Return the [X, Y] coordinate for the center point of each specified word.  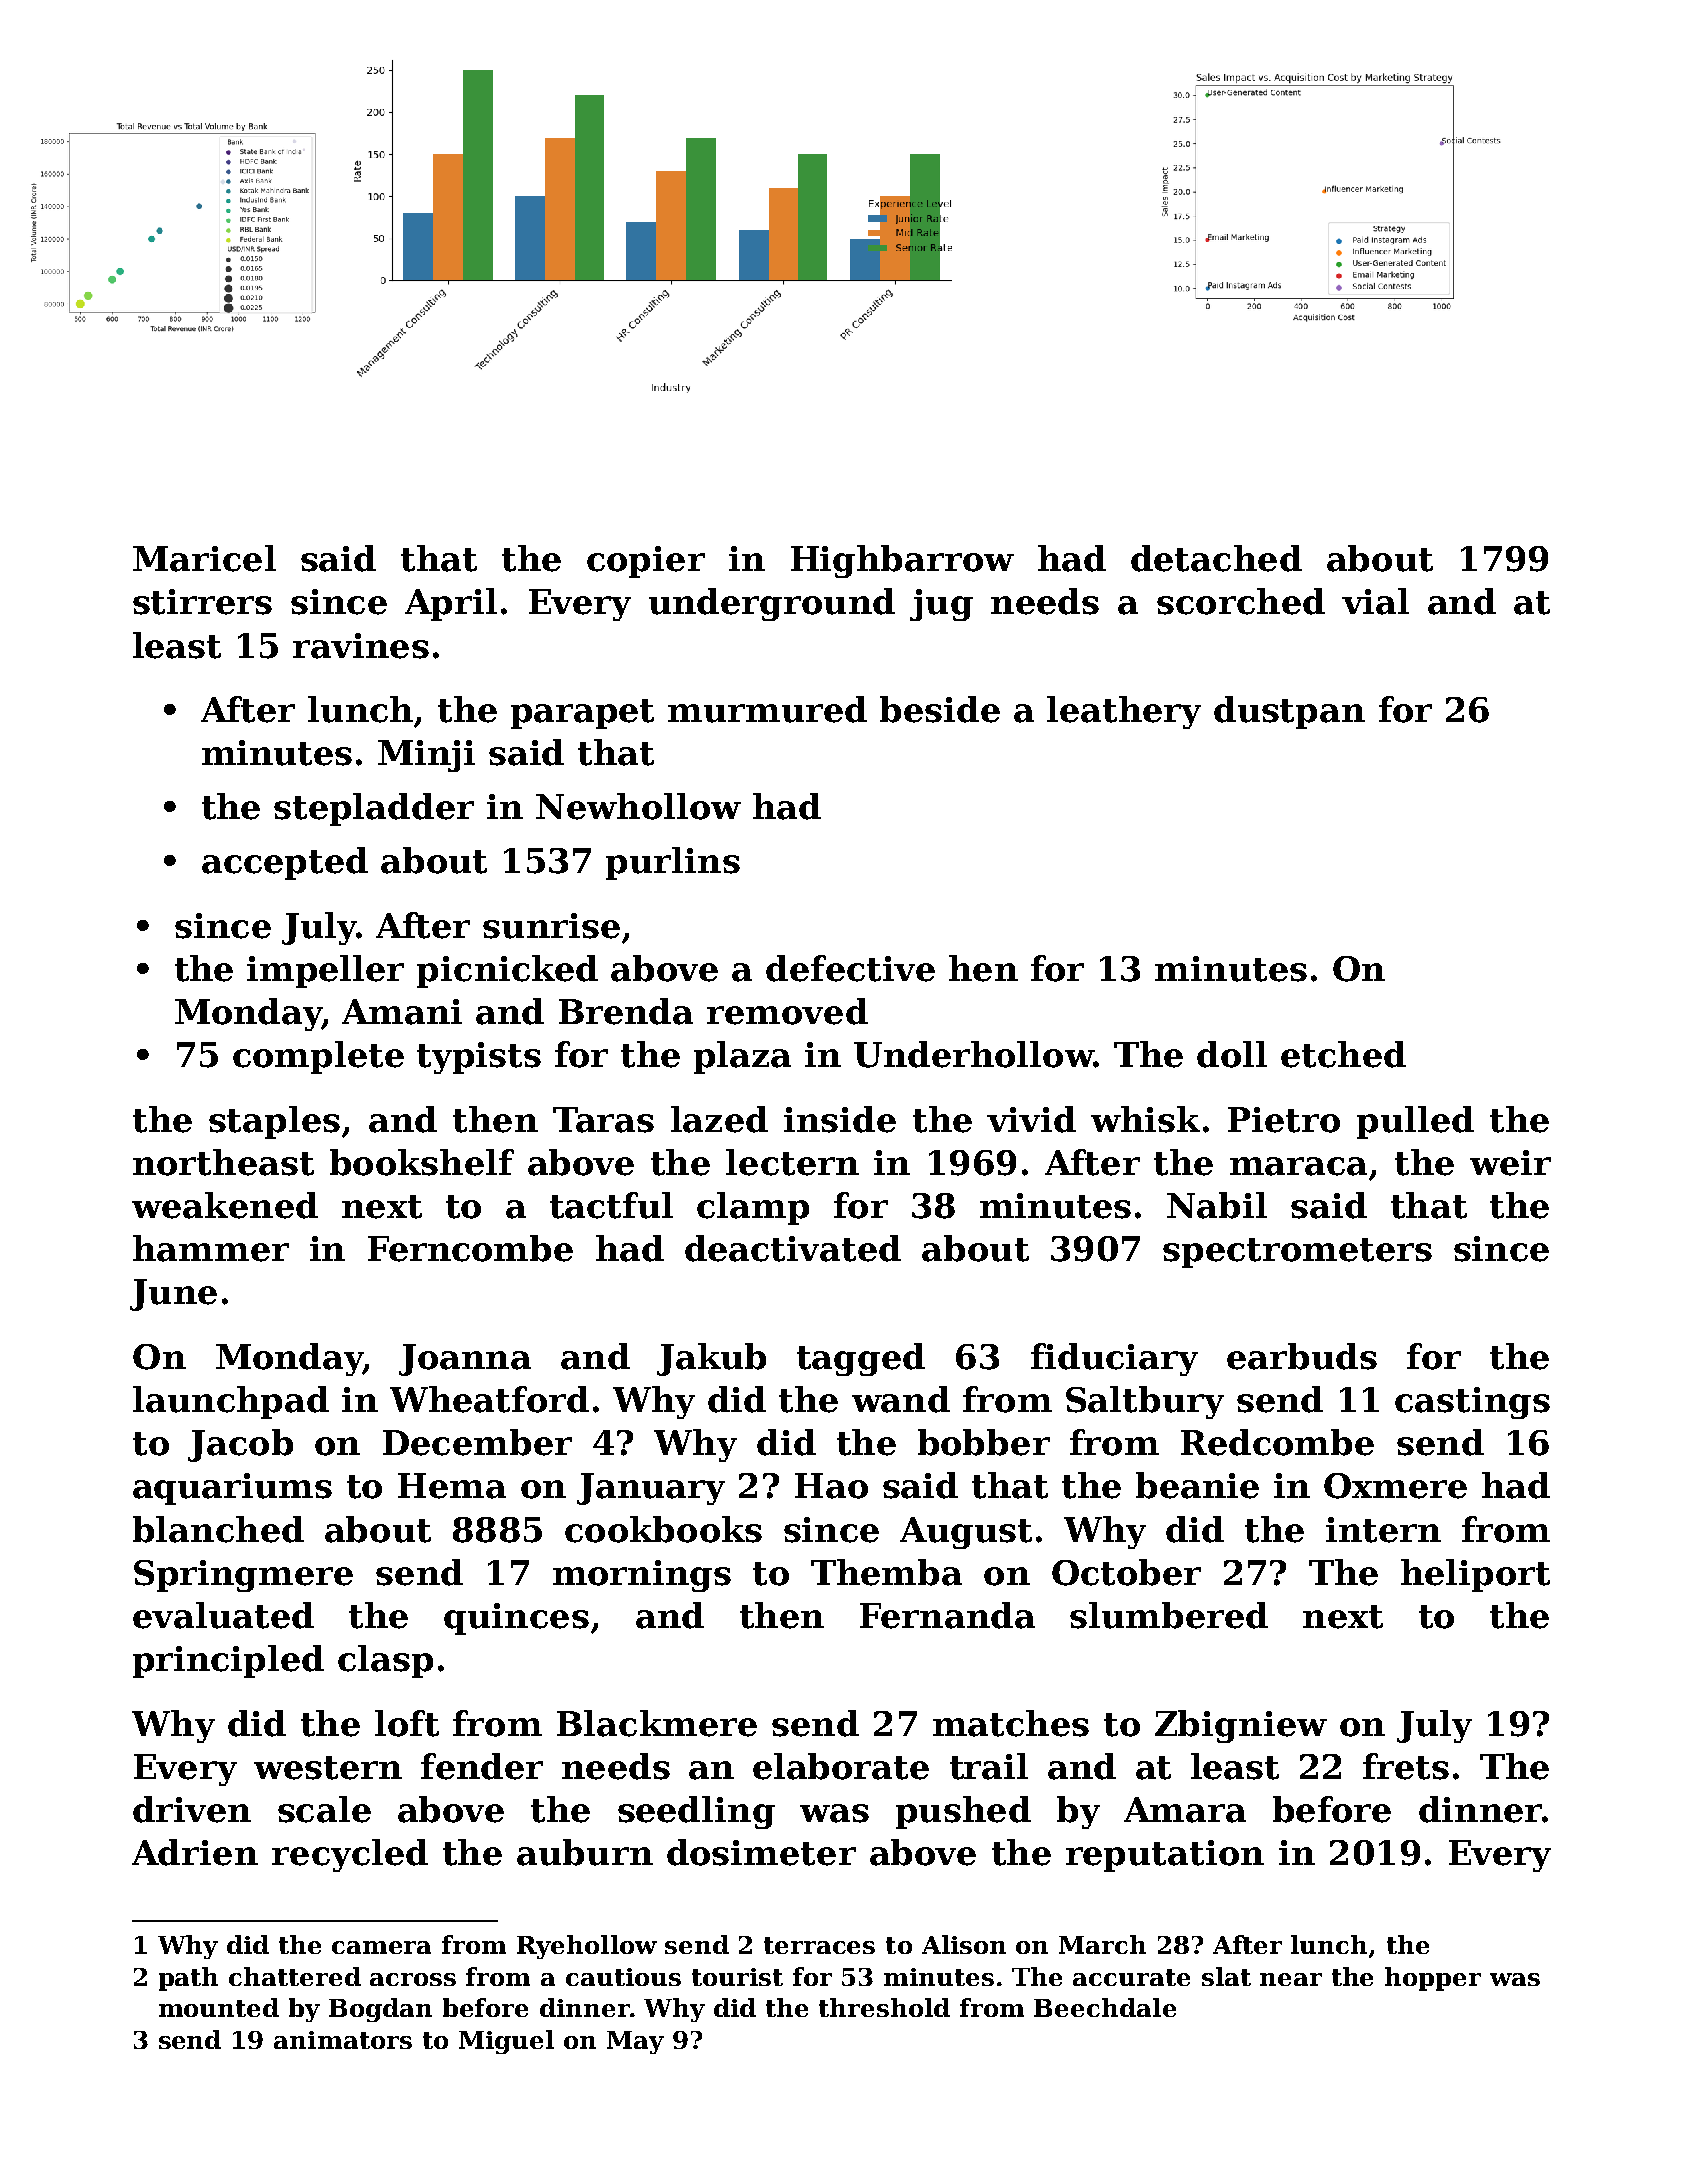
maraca [1298, 1166]
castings [1472, 1403]
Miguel [506, 2042]
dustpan [1289, 712]
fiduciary [1114, 1359]
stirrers [202, 602]
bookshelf [422, 1162]
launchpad [231, 1402]
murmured [767, 709]
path [188, 1979]
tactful [611, 1205]
